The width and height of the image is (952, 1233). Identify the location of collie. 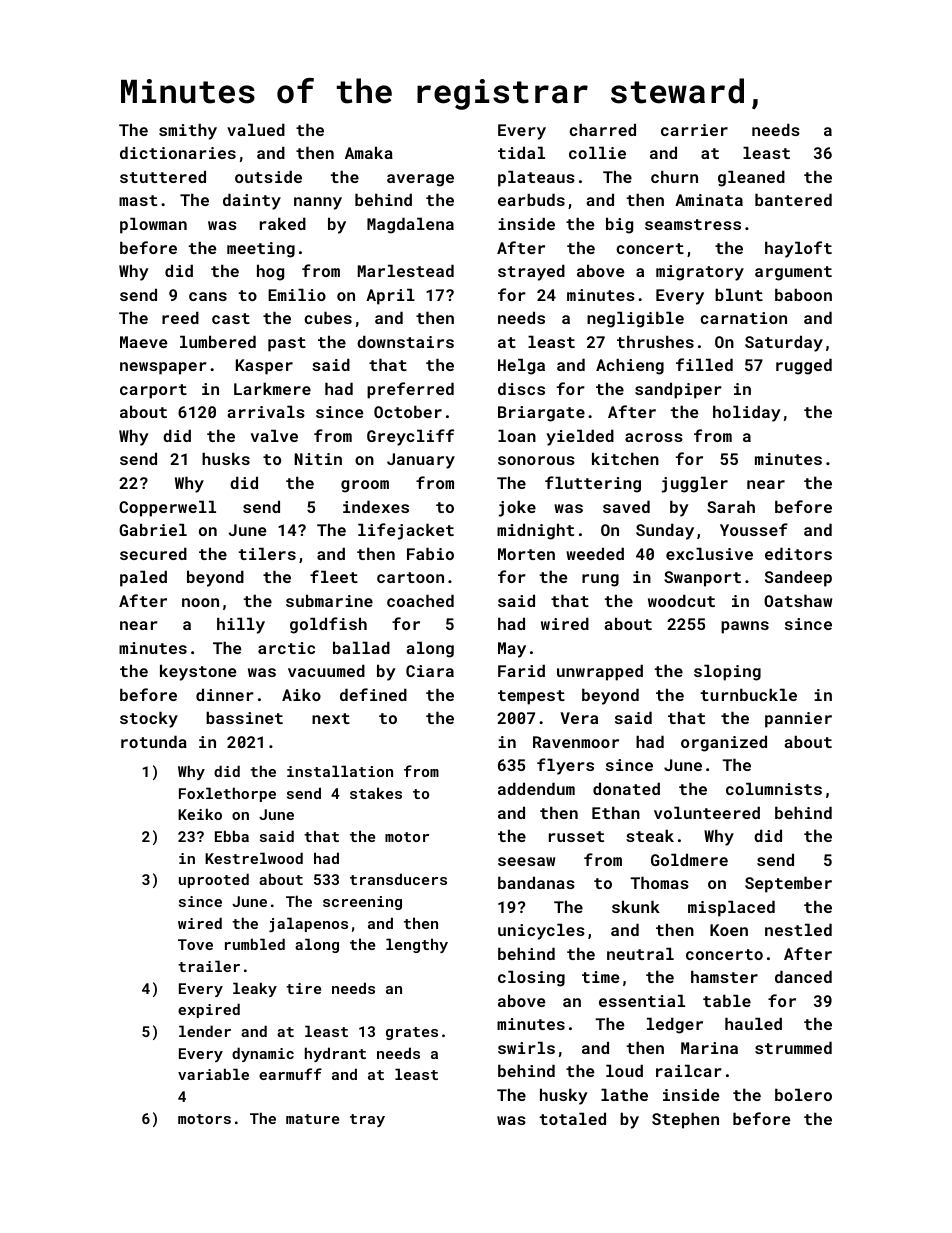
(597, 152).
